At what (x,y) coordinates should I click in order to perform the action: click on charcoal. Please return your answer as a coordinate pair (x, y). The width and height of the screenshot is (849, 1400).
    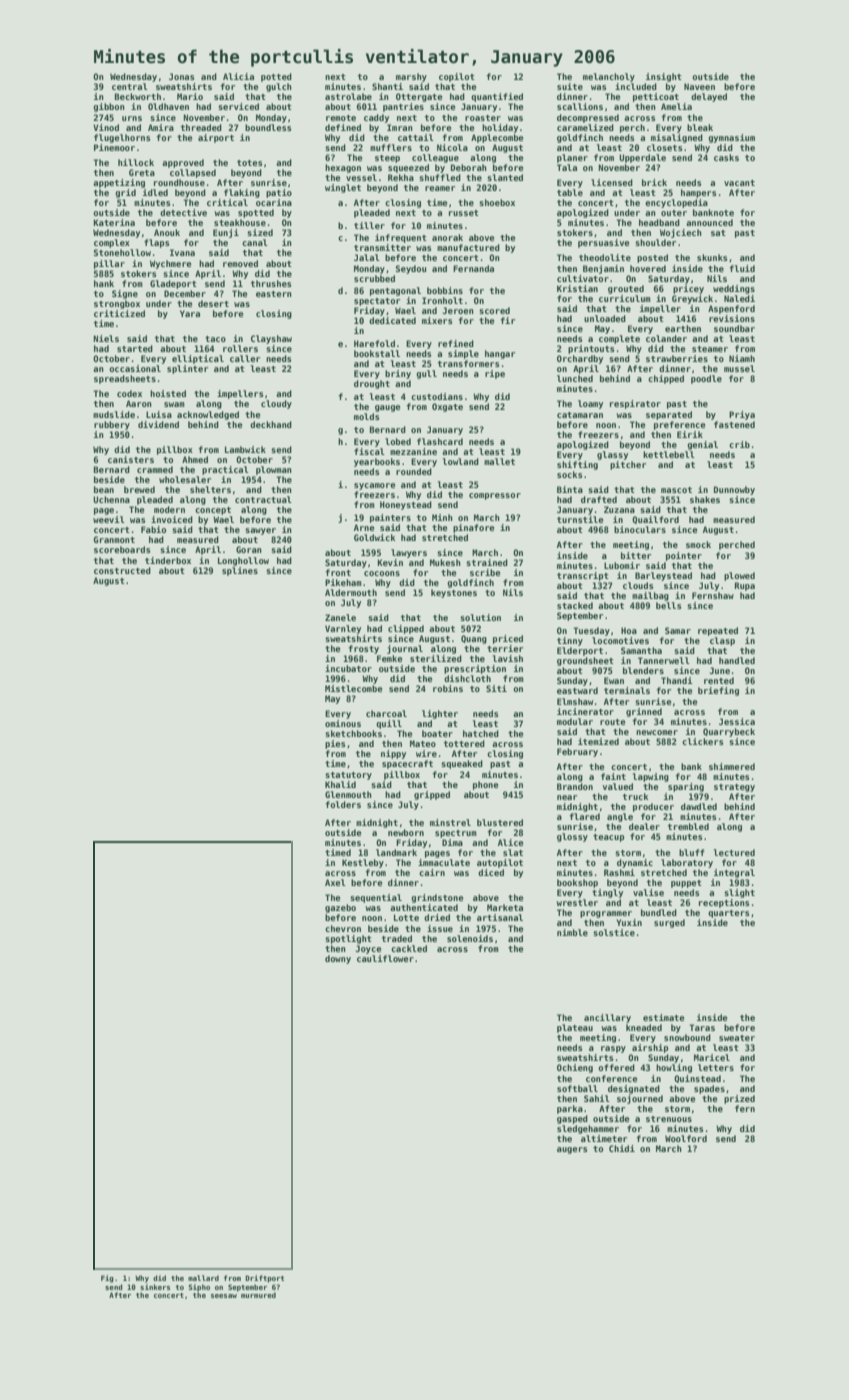
    Looking at the image, I should click on (386, 713).
